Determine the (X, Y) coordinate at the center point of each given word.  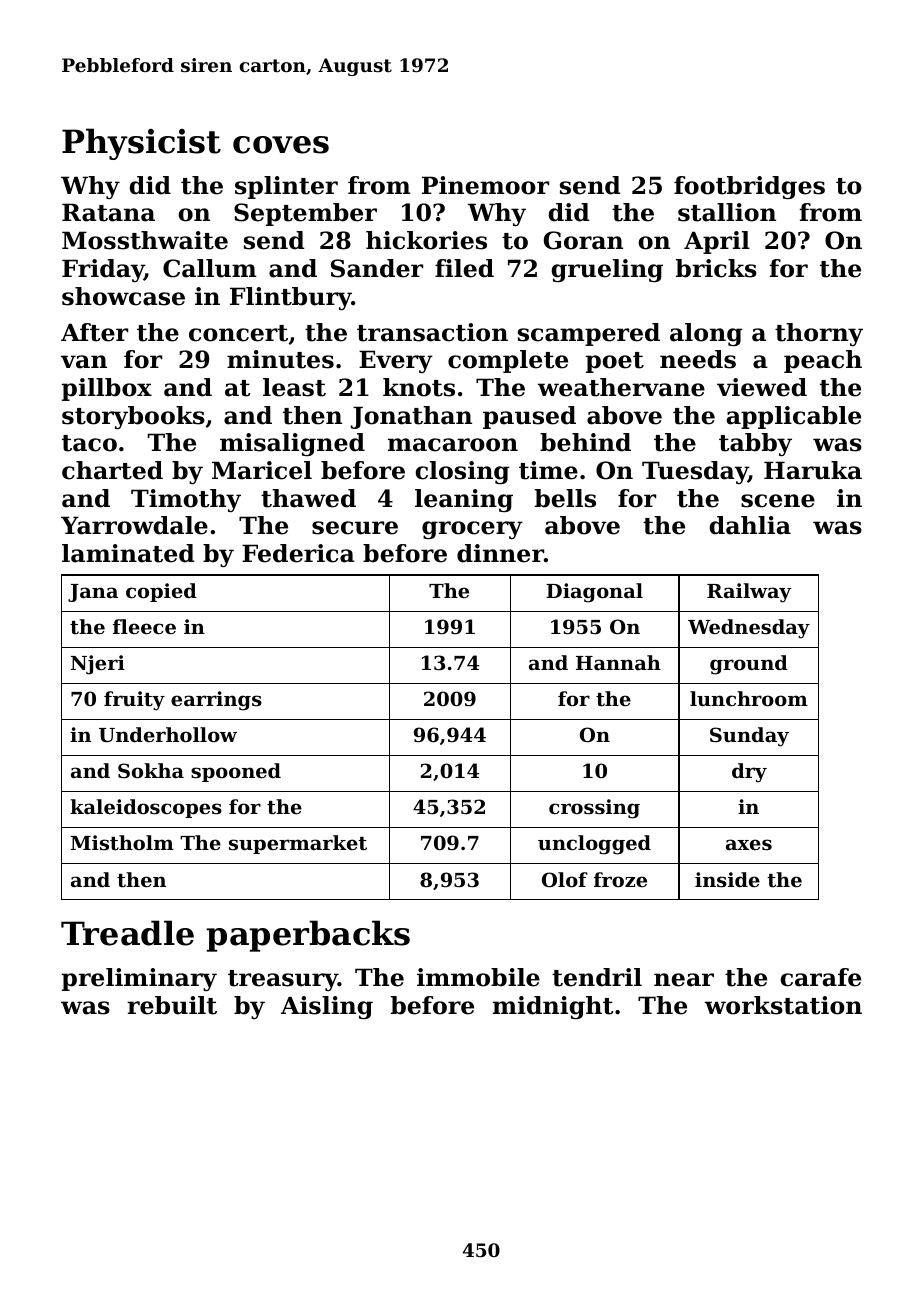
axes (749, 845)
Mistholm (122, 843)
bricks (716, 268)
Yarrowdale (134, 525)
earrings (216, 701)
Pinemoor (485, 185)
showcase (123, 296)
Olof (565, 879)
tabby (755, 444)
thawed (308, 498)
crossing (594, 809)
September (305, 214)
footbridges (749, 187)
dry (749, 773)
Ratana (108, 212)
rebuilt (172, 1005)
